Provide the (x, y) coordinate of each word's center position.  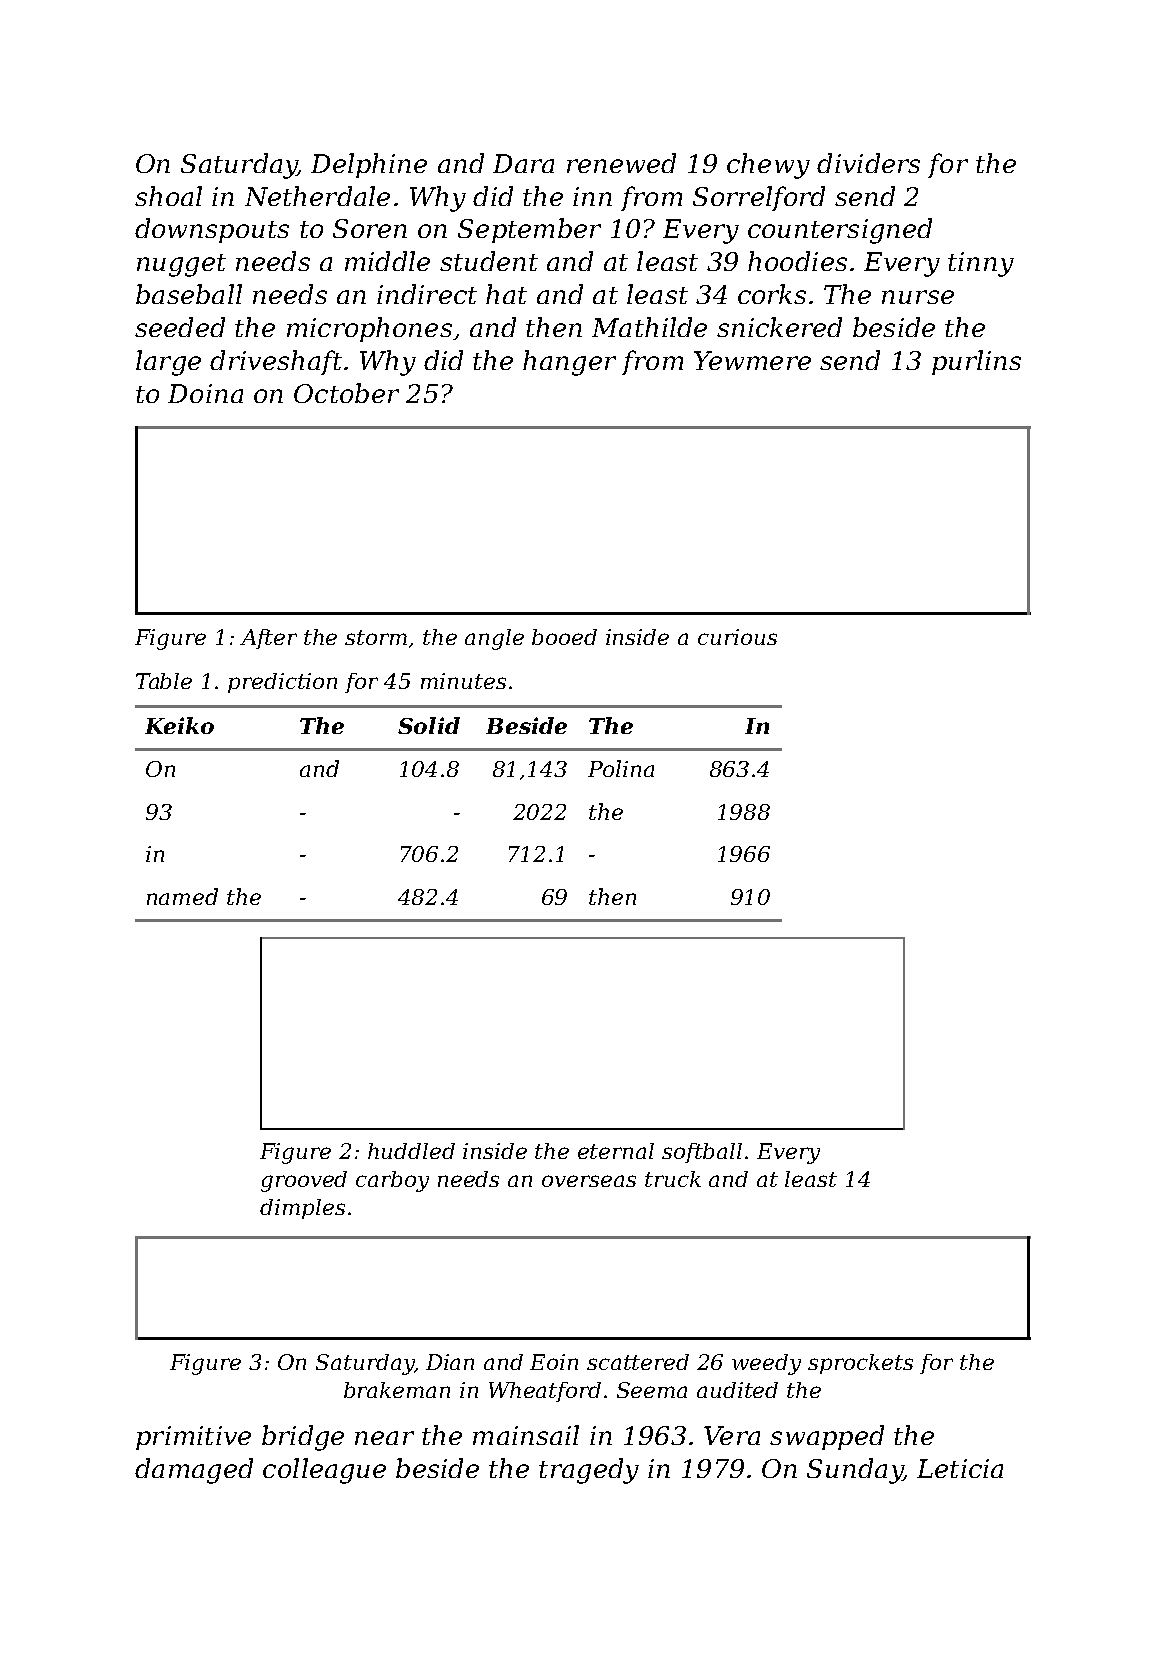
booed (564, 637)
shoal (168, 196)
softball (702, 1153)
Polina (621, 768)
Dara (523, 163)
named (182, 896)
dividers (868, 163)
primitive (193, 1438)
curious (737, 637)
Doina (205, 393)
